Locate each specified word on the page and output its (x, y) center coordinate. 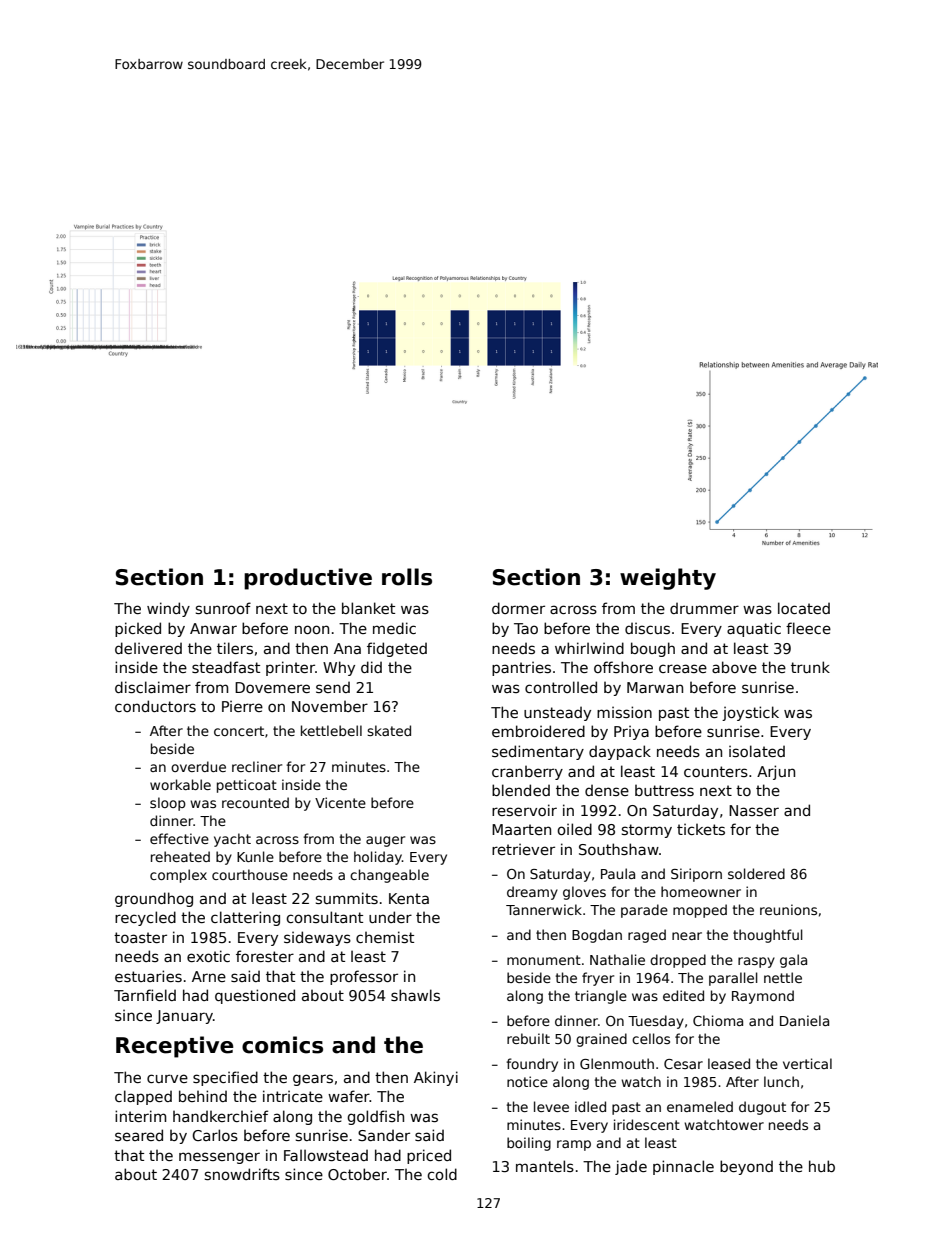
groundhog (154, 899)
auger (385, 841)
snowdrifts (242, 1174)
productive (308, 579)
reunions (788, 909)
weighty (668, 579)
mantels (545, 1166)
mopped (700, 911)
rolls (407, 577)
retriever (523, 849)
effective (179, 838)
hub (822, 1166)
